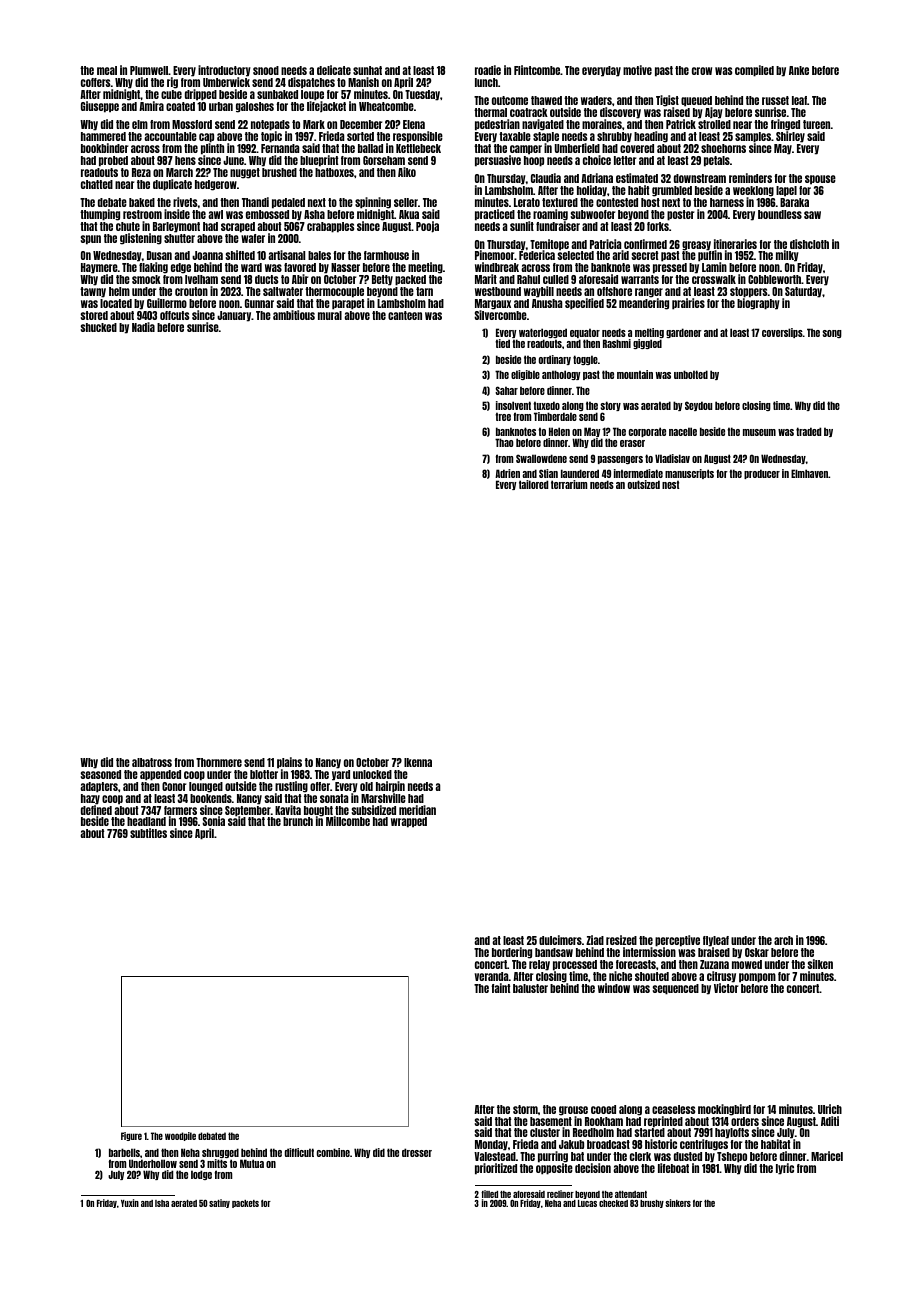 The width and height of the screenshot is (924, 1308). I want to click on museum, so click(759, 432).
